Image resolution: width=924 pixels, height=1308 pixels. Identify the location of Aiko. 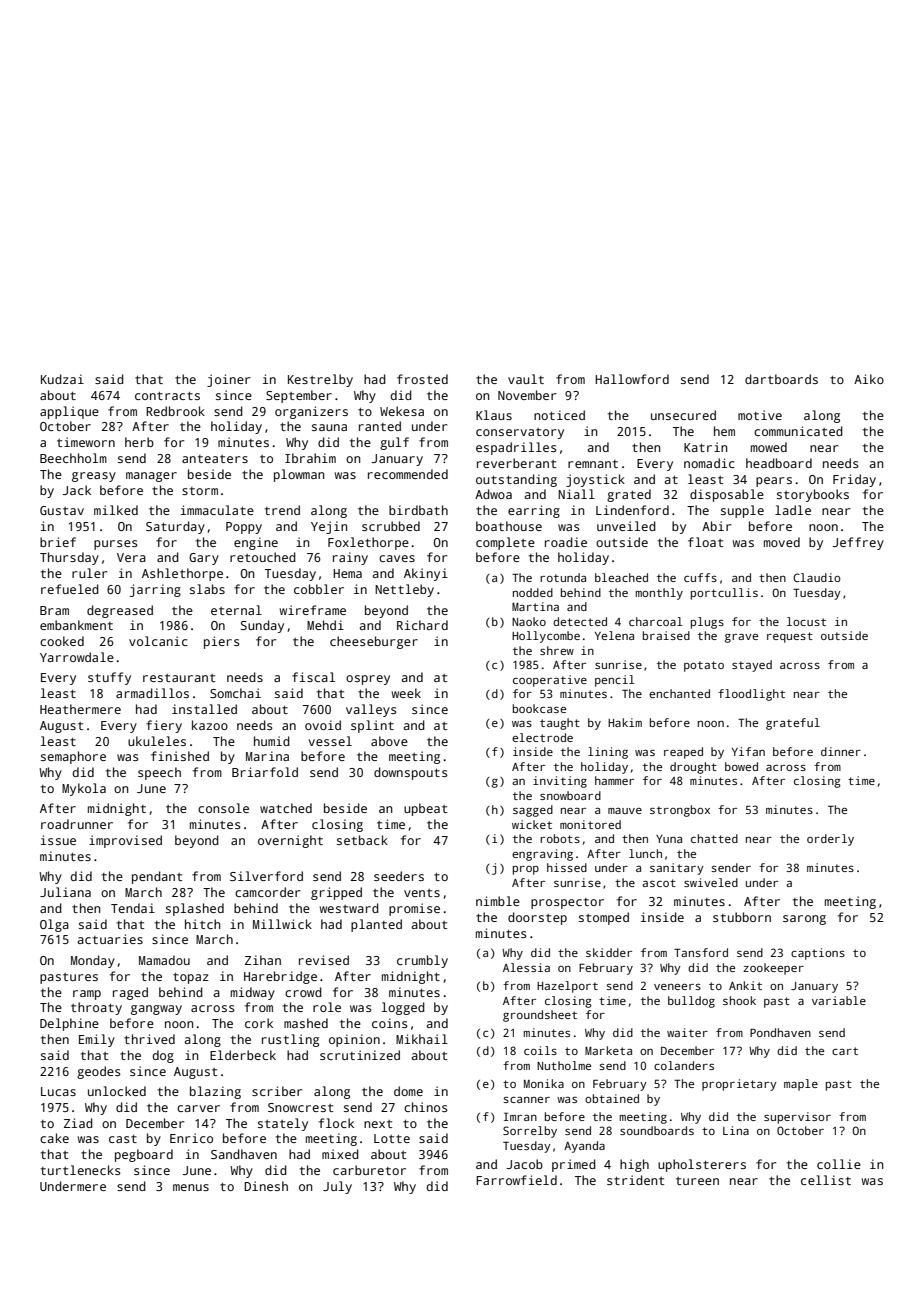
(869, 379).
